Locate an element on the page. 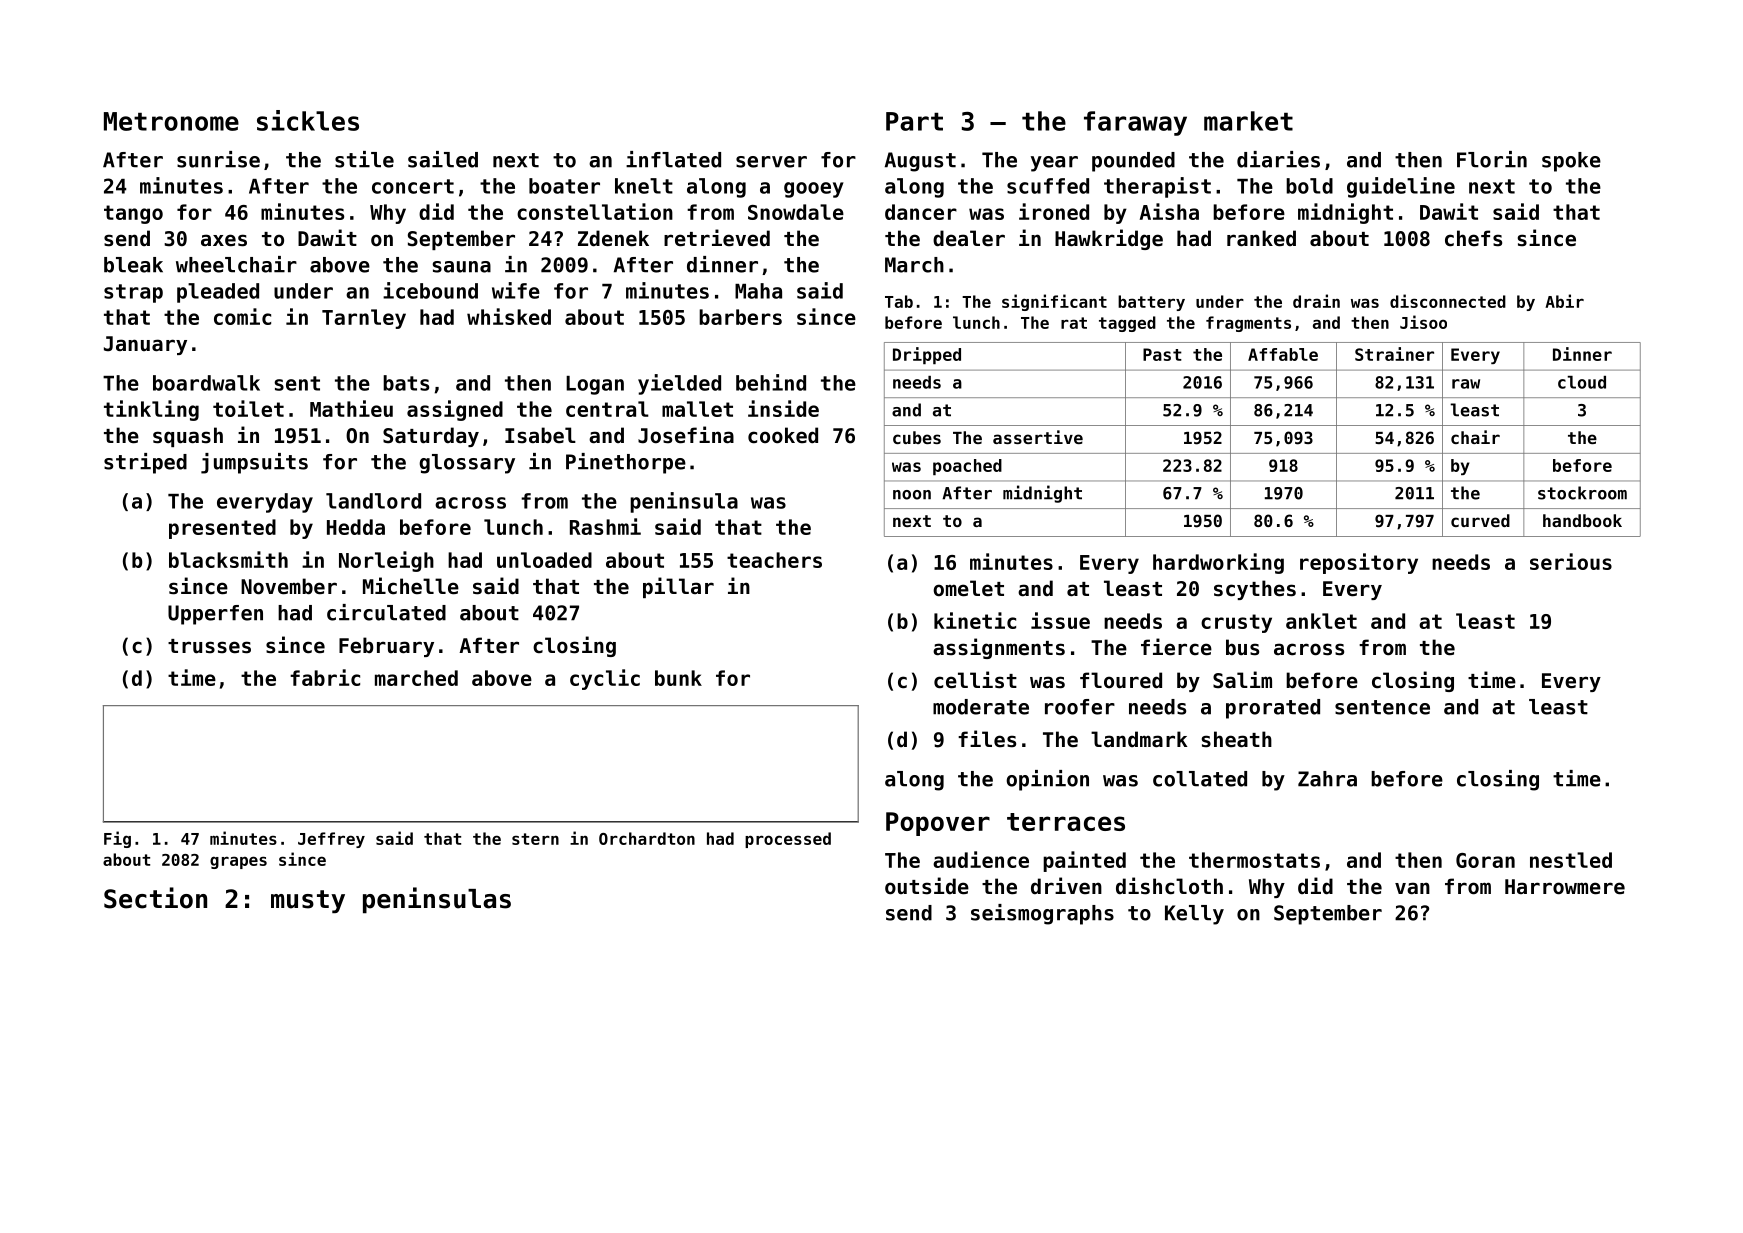  outside is located at coordinates (927, 886).
